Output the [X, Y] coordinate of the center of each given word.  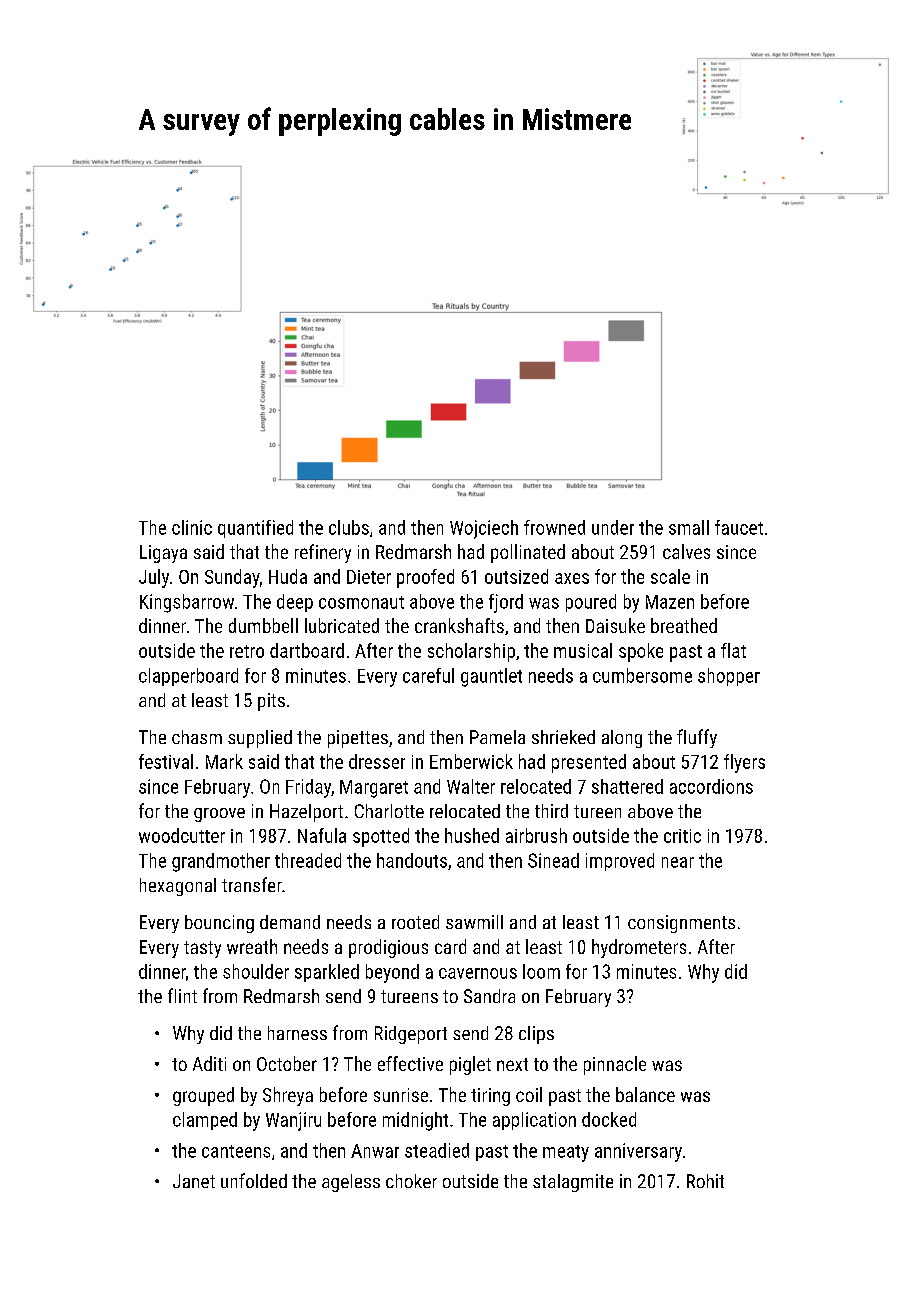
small [689, 527]
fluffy [697, 738]
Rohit [705, 1181]
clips [536, 1035]
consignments [681, 924]
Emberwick [471, 761]
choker [411, 1181]
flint [182, 995]
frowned [554, 527]
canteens [236, 1151]
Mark [224, 761]
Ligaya [163, 554]
